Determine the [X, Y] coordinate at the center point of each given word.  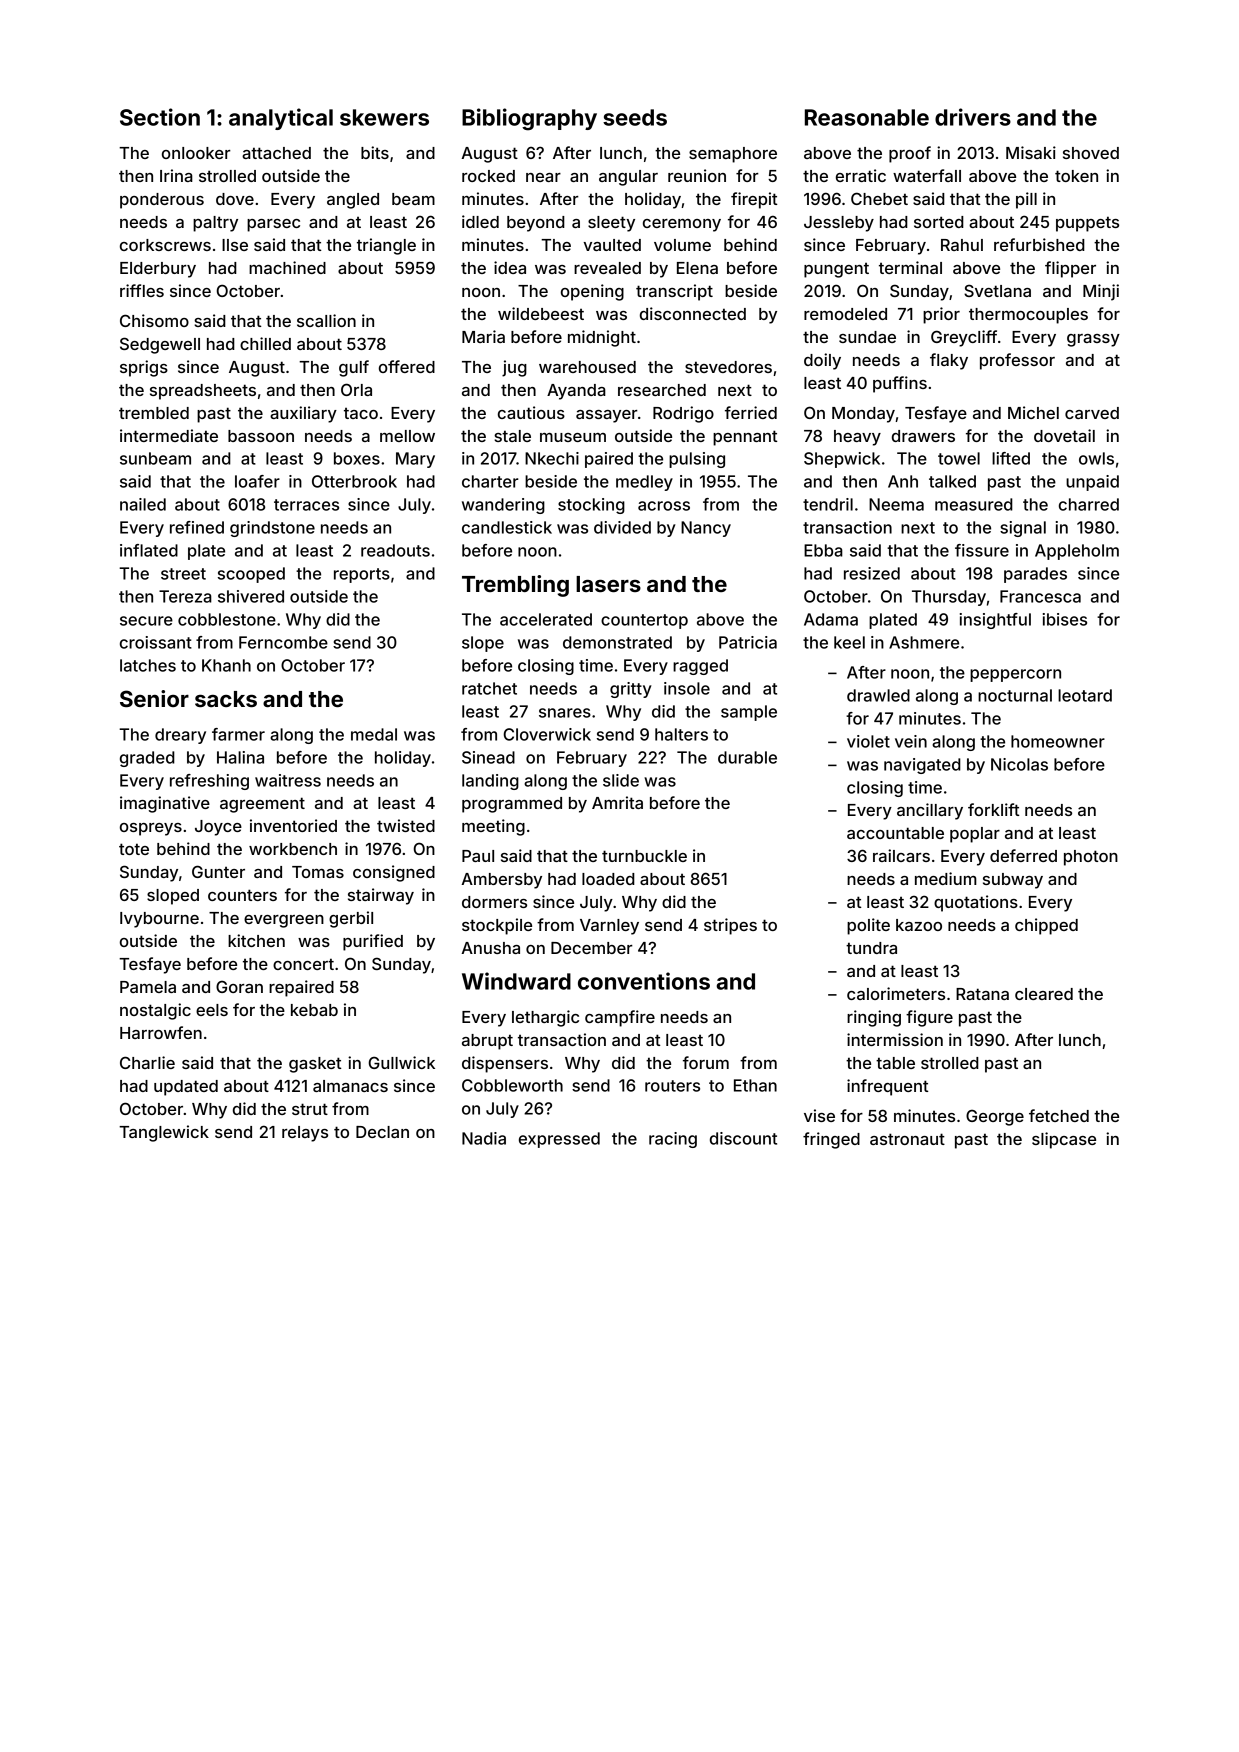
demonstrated [617, 642]
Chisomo [154, 320]
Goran [239, 986]
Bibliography [529, 119]
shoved [1091, 153]
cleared [1044, 994]
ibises [1065, 619]
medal [374, 734]
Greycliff [964, 338]
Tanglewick [164, 1133]
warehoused [587, 367]
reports [362, 575]
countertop [644, 621]
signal [1023, 529]
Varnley [609, 927]
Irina [176, 175]
